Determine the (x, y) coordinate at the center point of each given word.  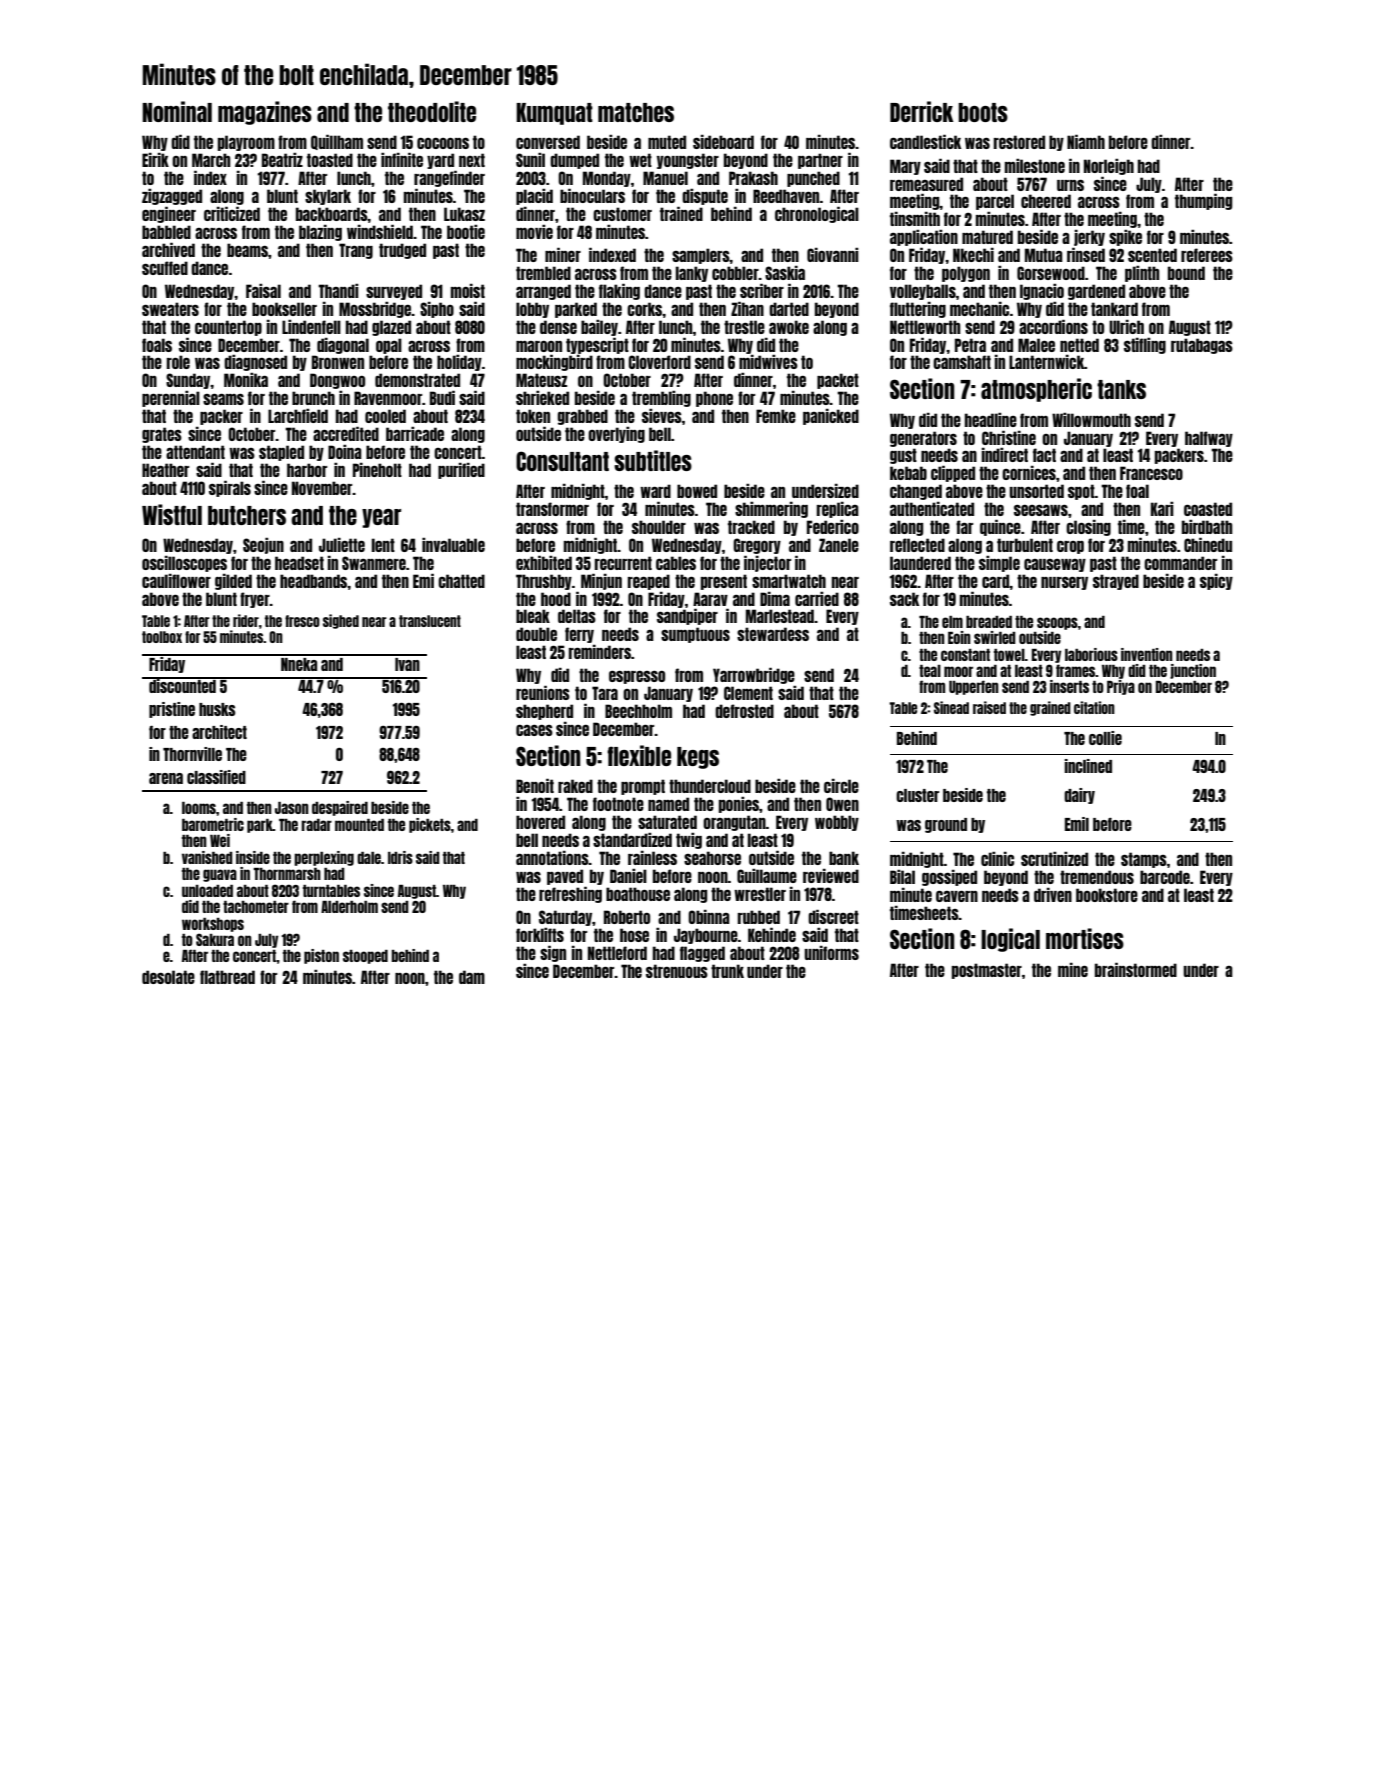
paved (565, 877)
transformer (552, 509)
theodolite (432, 111)
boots (983, 112)
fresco (302, 621)
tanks (1121, 389)
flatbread (227, 977)
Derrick (921, 111)
